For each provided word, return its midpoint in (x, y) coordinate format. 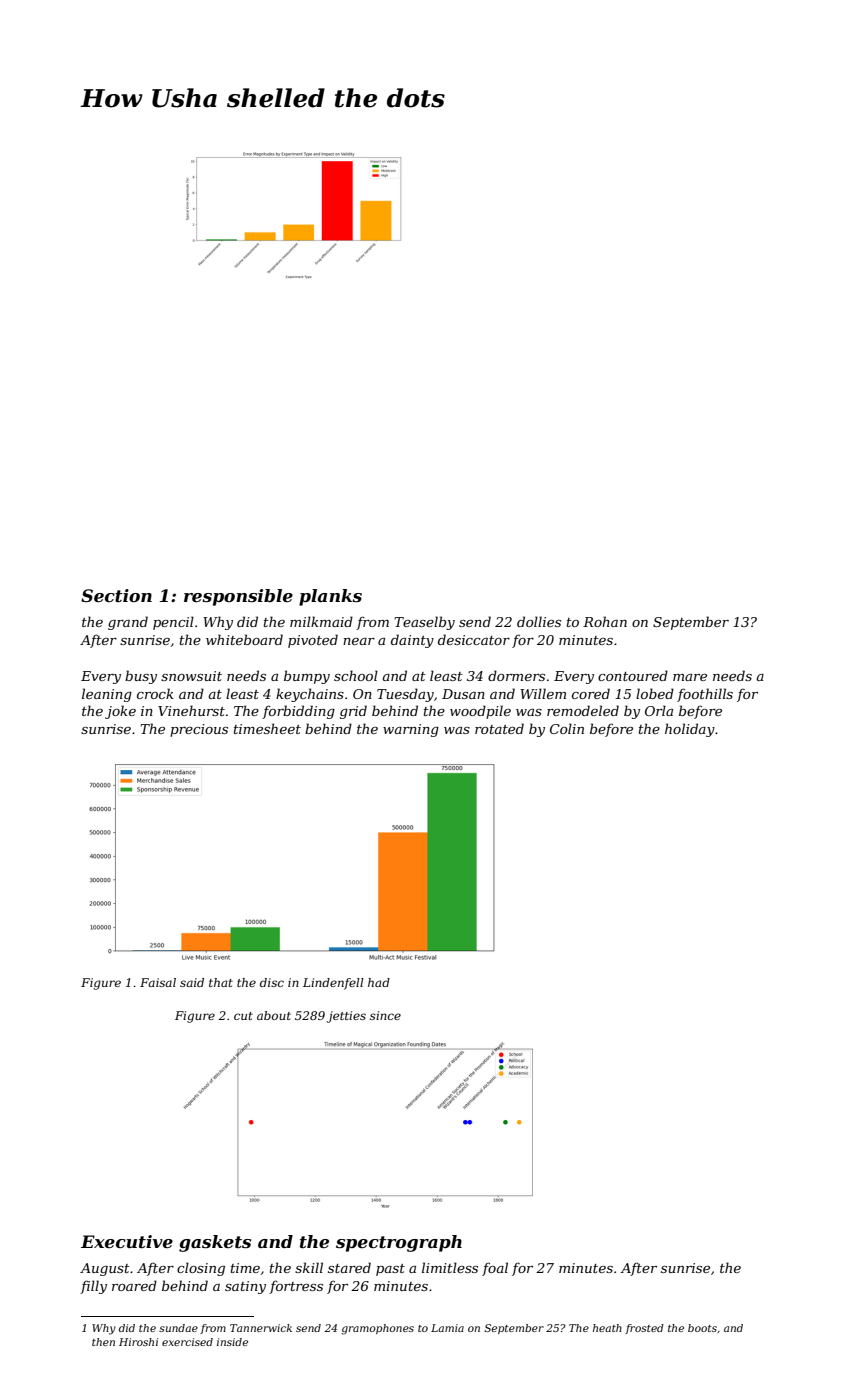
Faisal (158, 982)
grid (353, 712)
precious (199, 730)
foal (495, 1269)
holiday (690, 730)
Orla (659, 710)
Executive (127, 1241)
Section (116, 595)
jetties (346, 1017)
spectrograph (399, 1243)
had (379, 982)
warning (411, 730)
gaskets (215, 1243)
